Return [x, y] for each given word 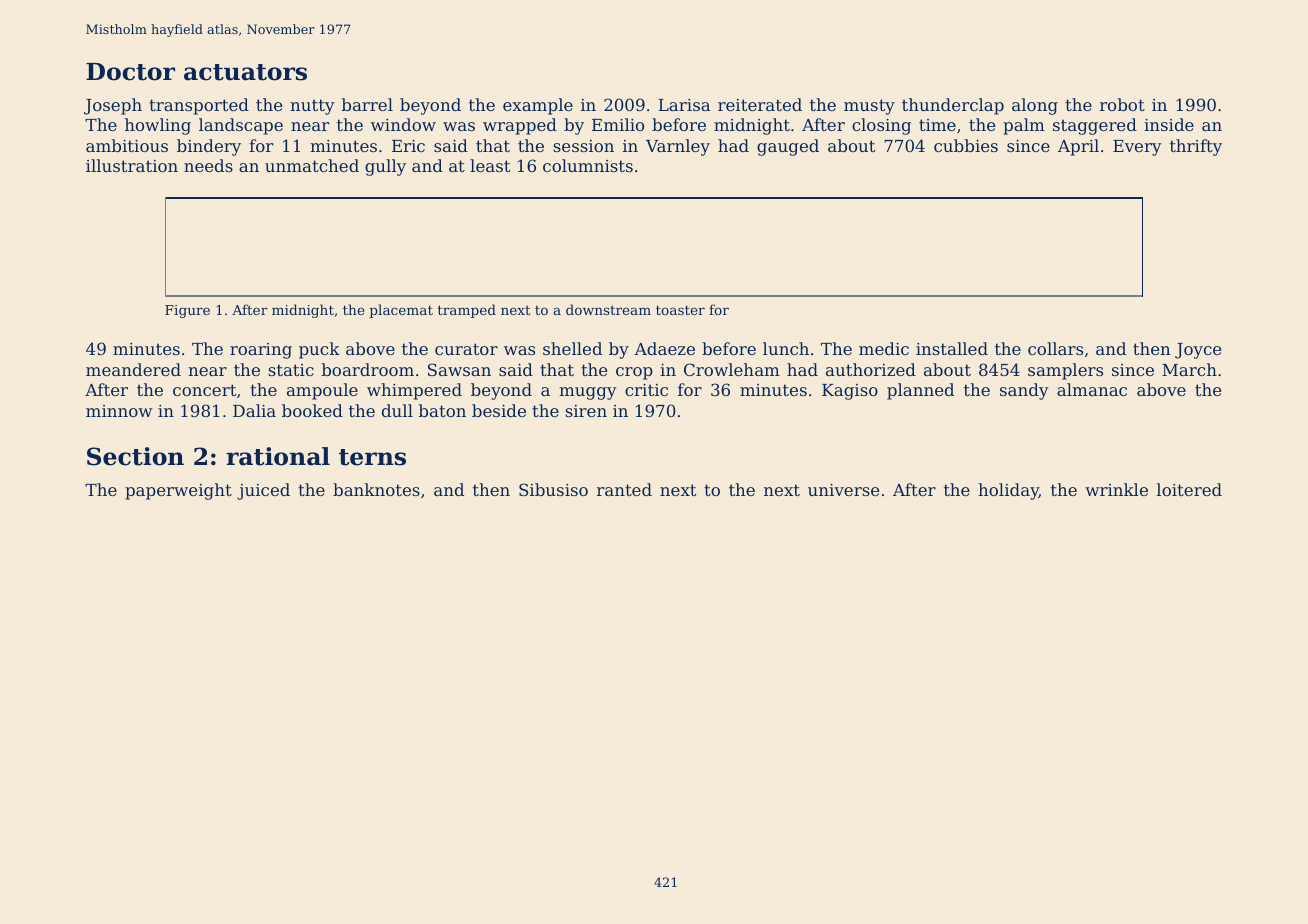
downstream [608, 309]
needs [208, 165]
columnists [588, 165]
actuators [245, 72]
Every [1137, 148]
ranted [624, 489]
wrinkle [1116, 489]
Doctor [130, 72]
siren [586, 411]
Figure [187, 311]
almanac [1092, 389]
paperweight [178, 491]
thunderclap [953, 106]
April [1078, 147]
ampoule [322, 391]
